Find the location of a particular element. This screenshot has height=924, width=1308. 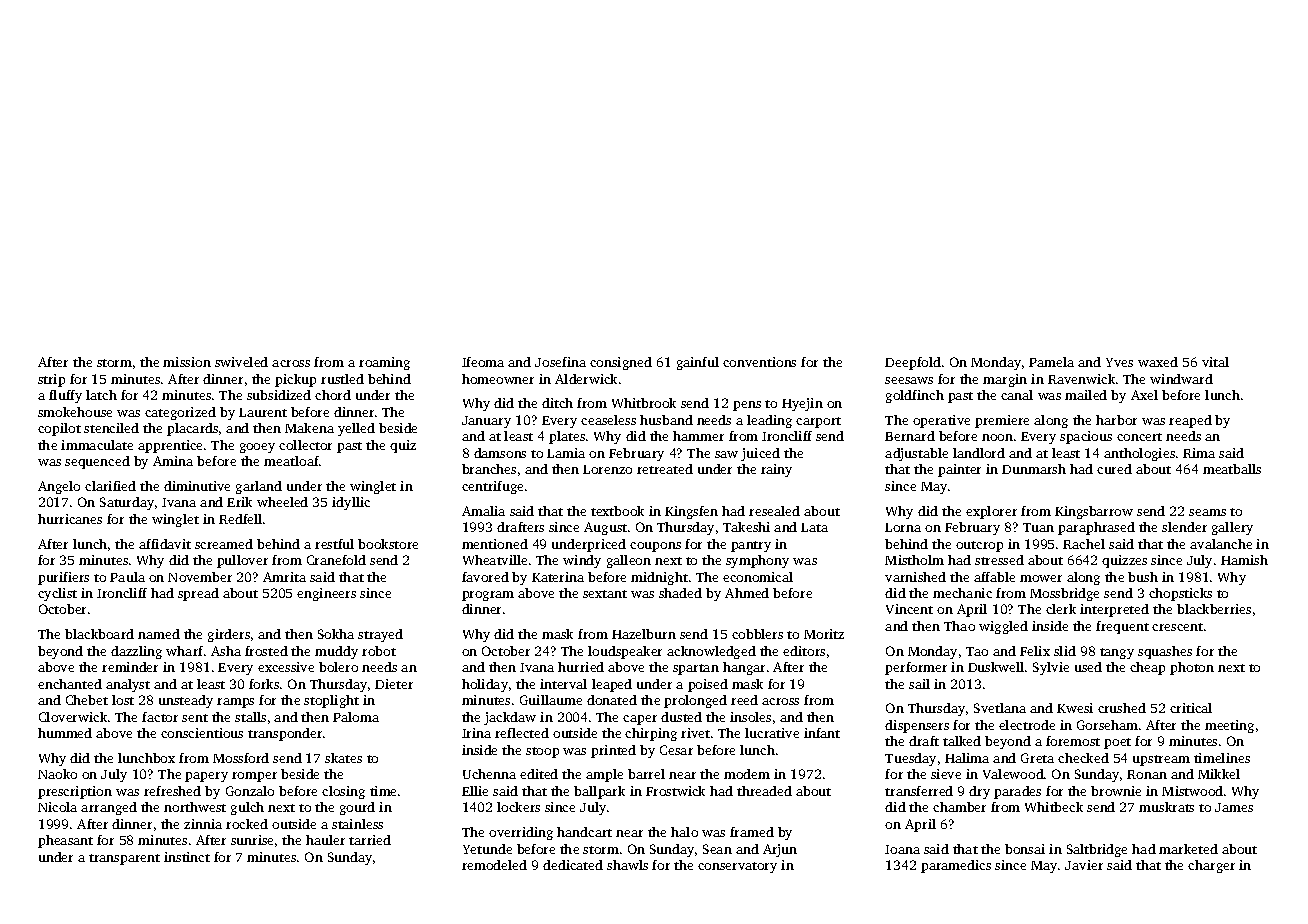

leaped is located at coordinates (612, 685).
